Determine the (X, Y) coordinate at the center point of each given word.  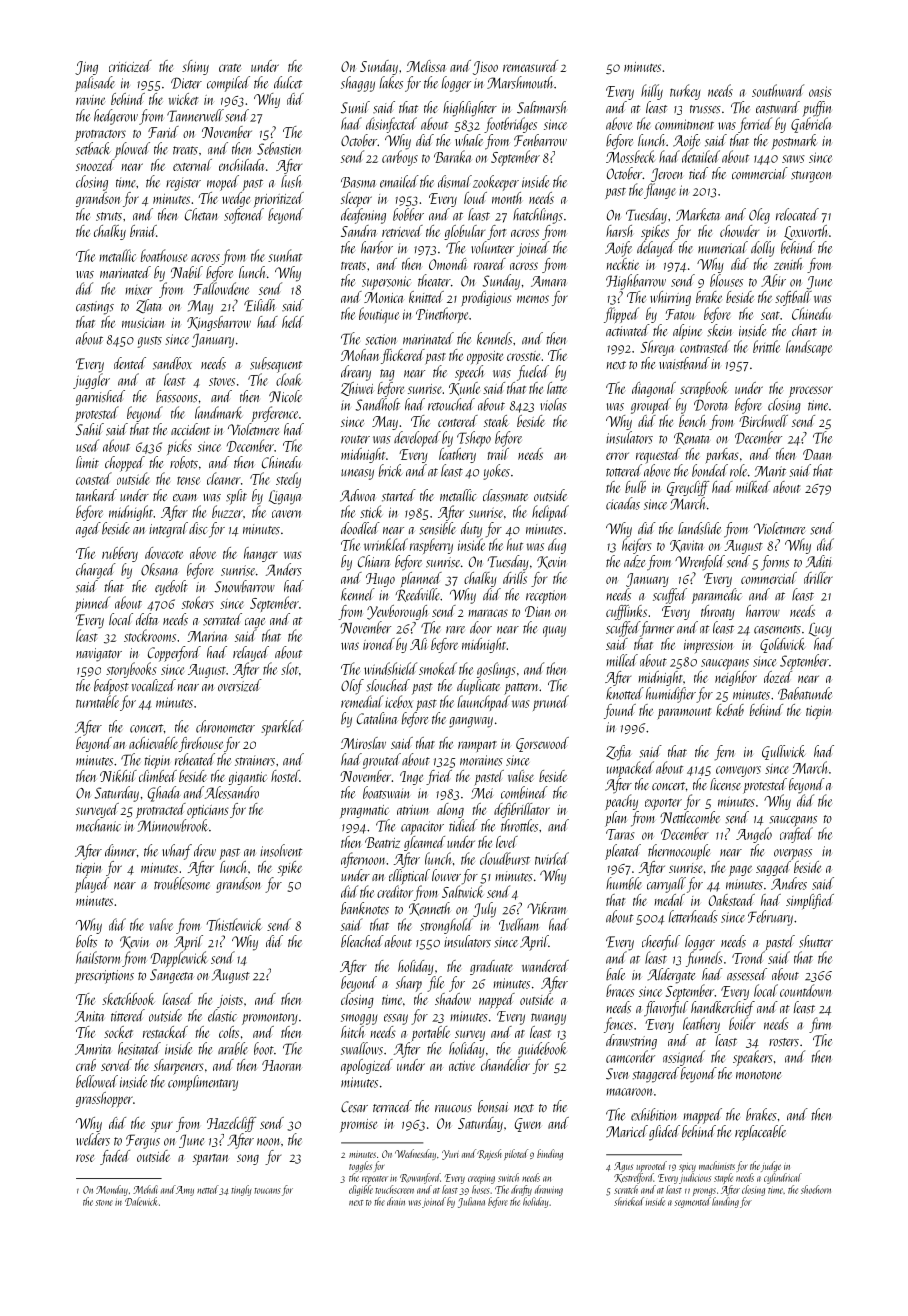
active (462, 1066)
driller (818, 578)
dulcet (288, 82)
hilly (652, 92)
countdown (805, 990)
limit (87, 462)
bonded (710, 470)
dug (557, 546)
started (399, 495)
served (116, 1065)
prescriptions (104, 977)
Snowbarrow (244, 586)
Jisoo (485, 68)
